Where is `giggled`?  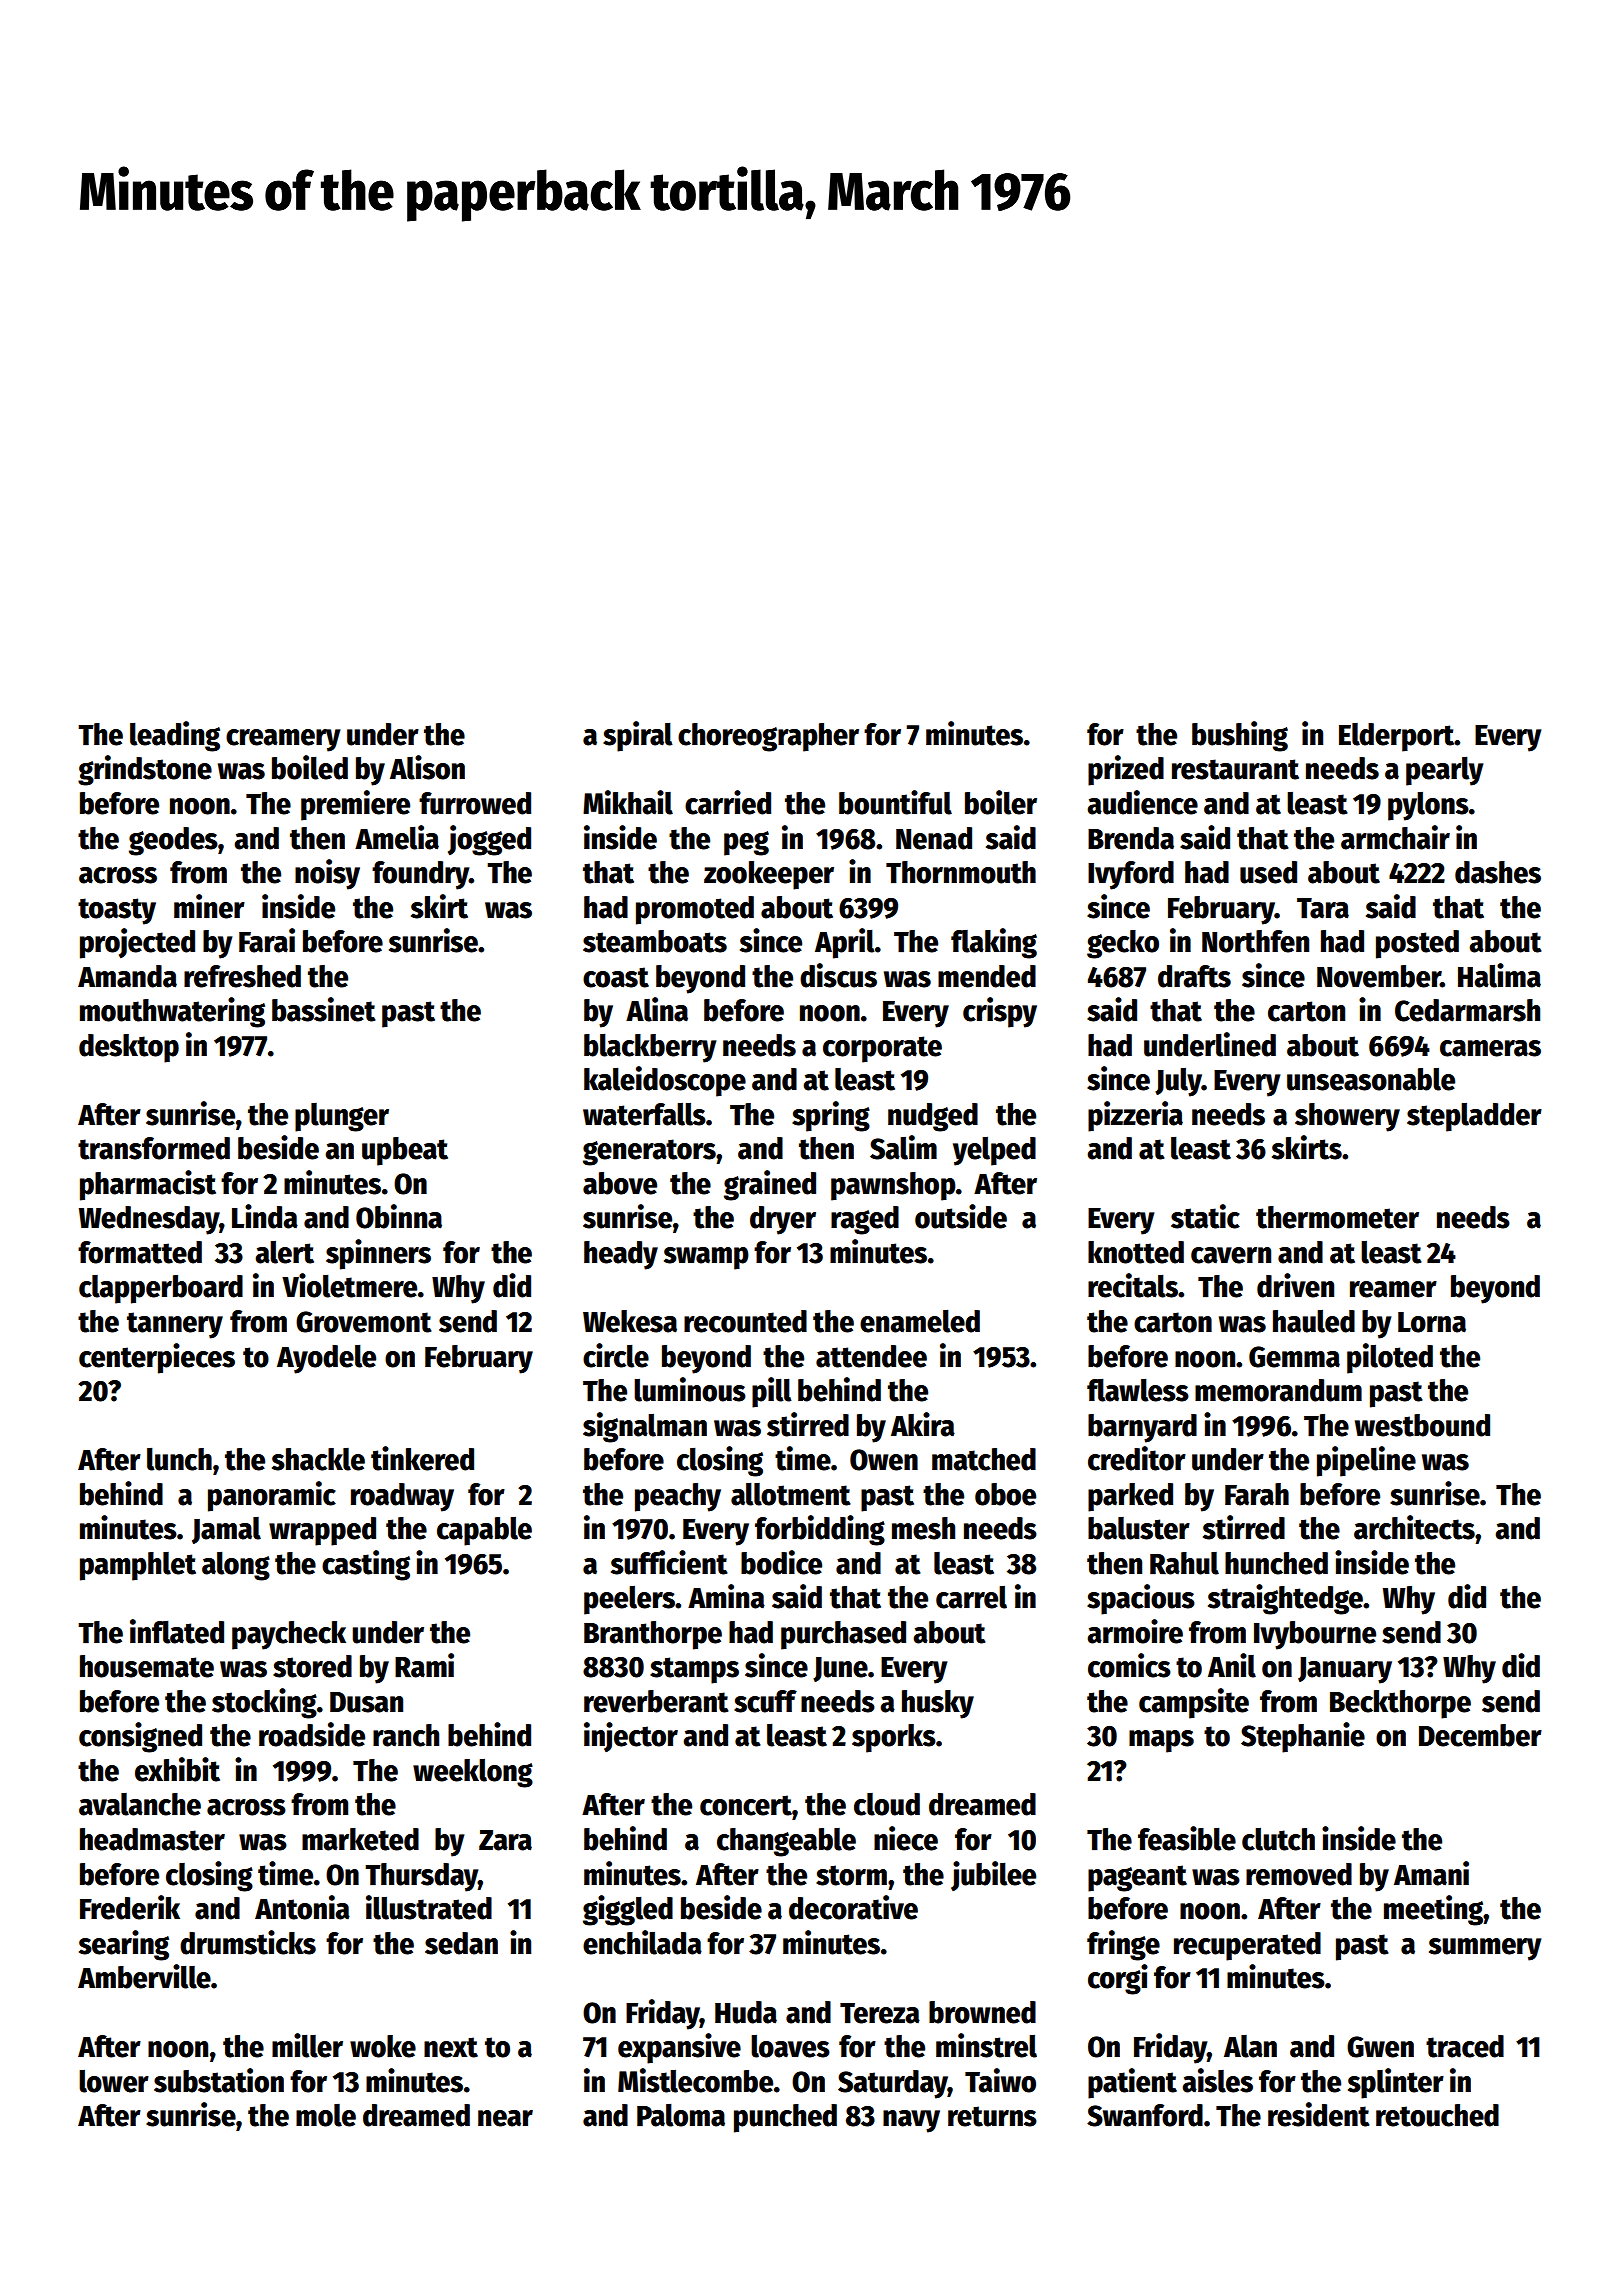 giggled is located at coordinates (628, 1910).
